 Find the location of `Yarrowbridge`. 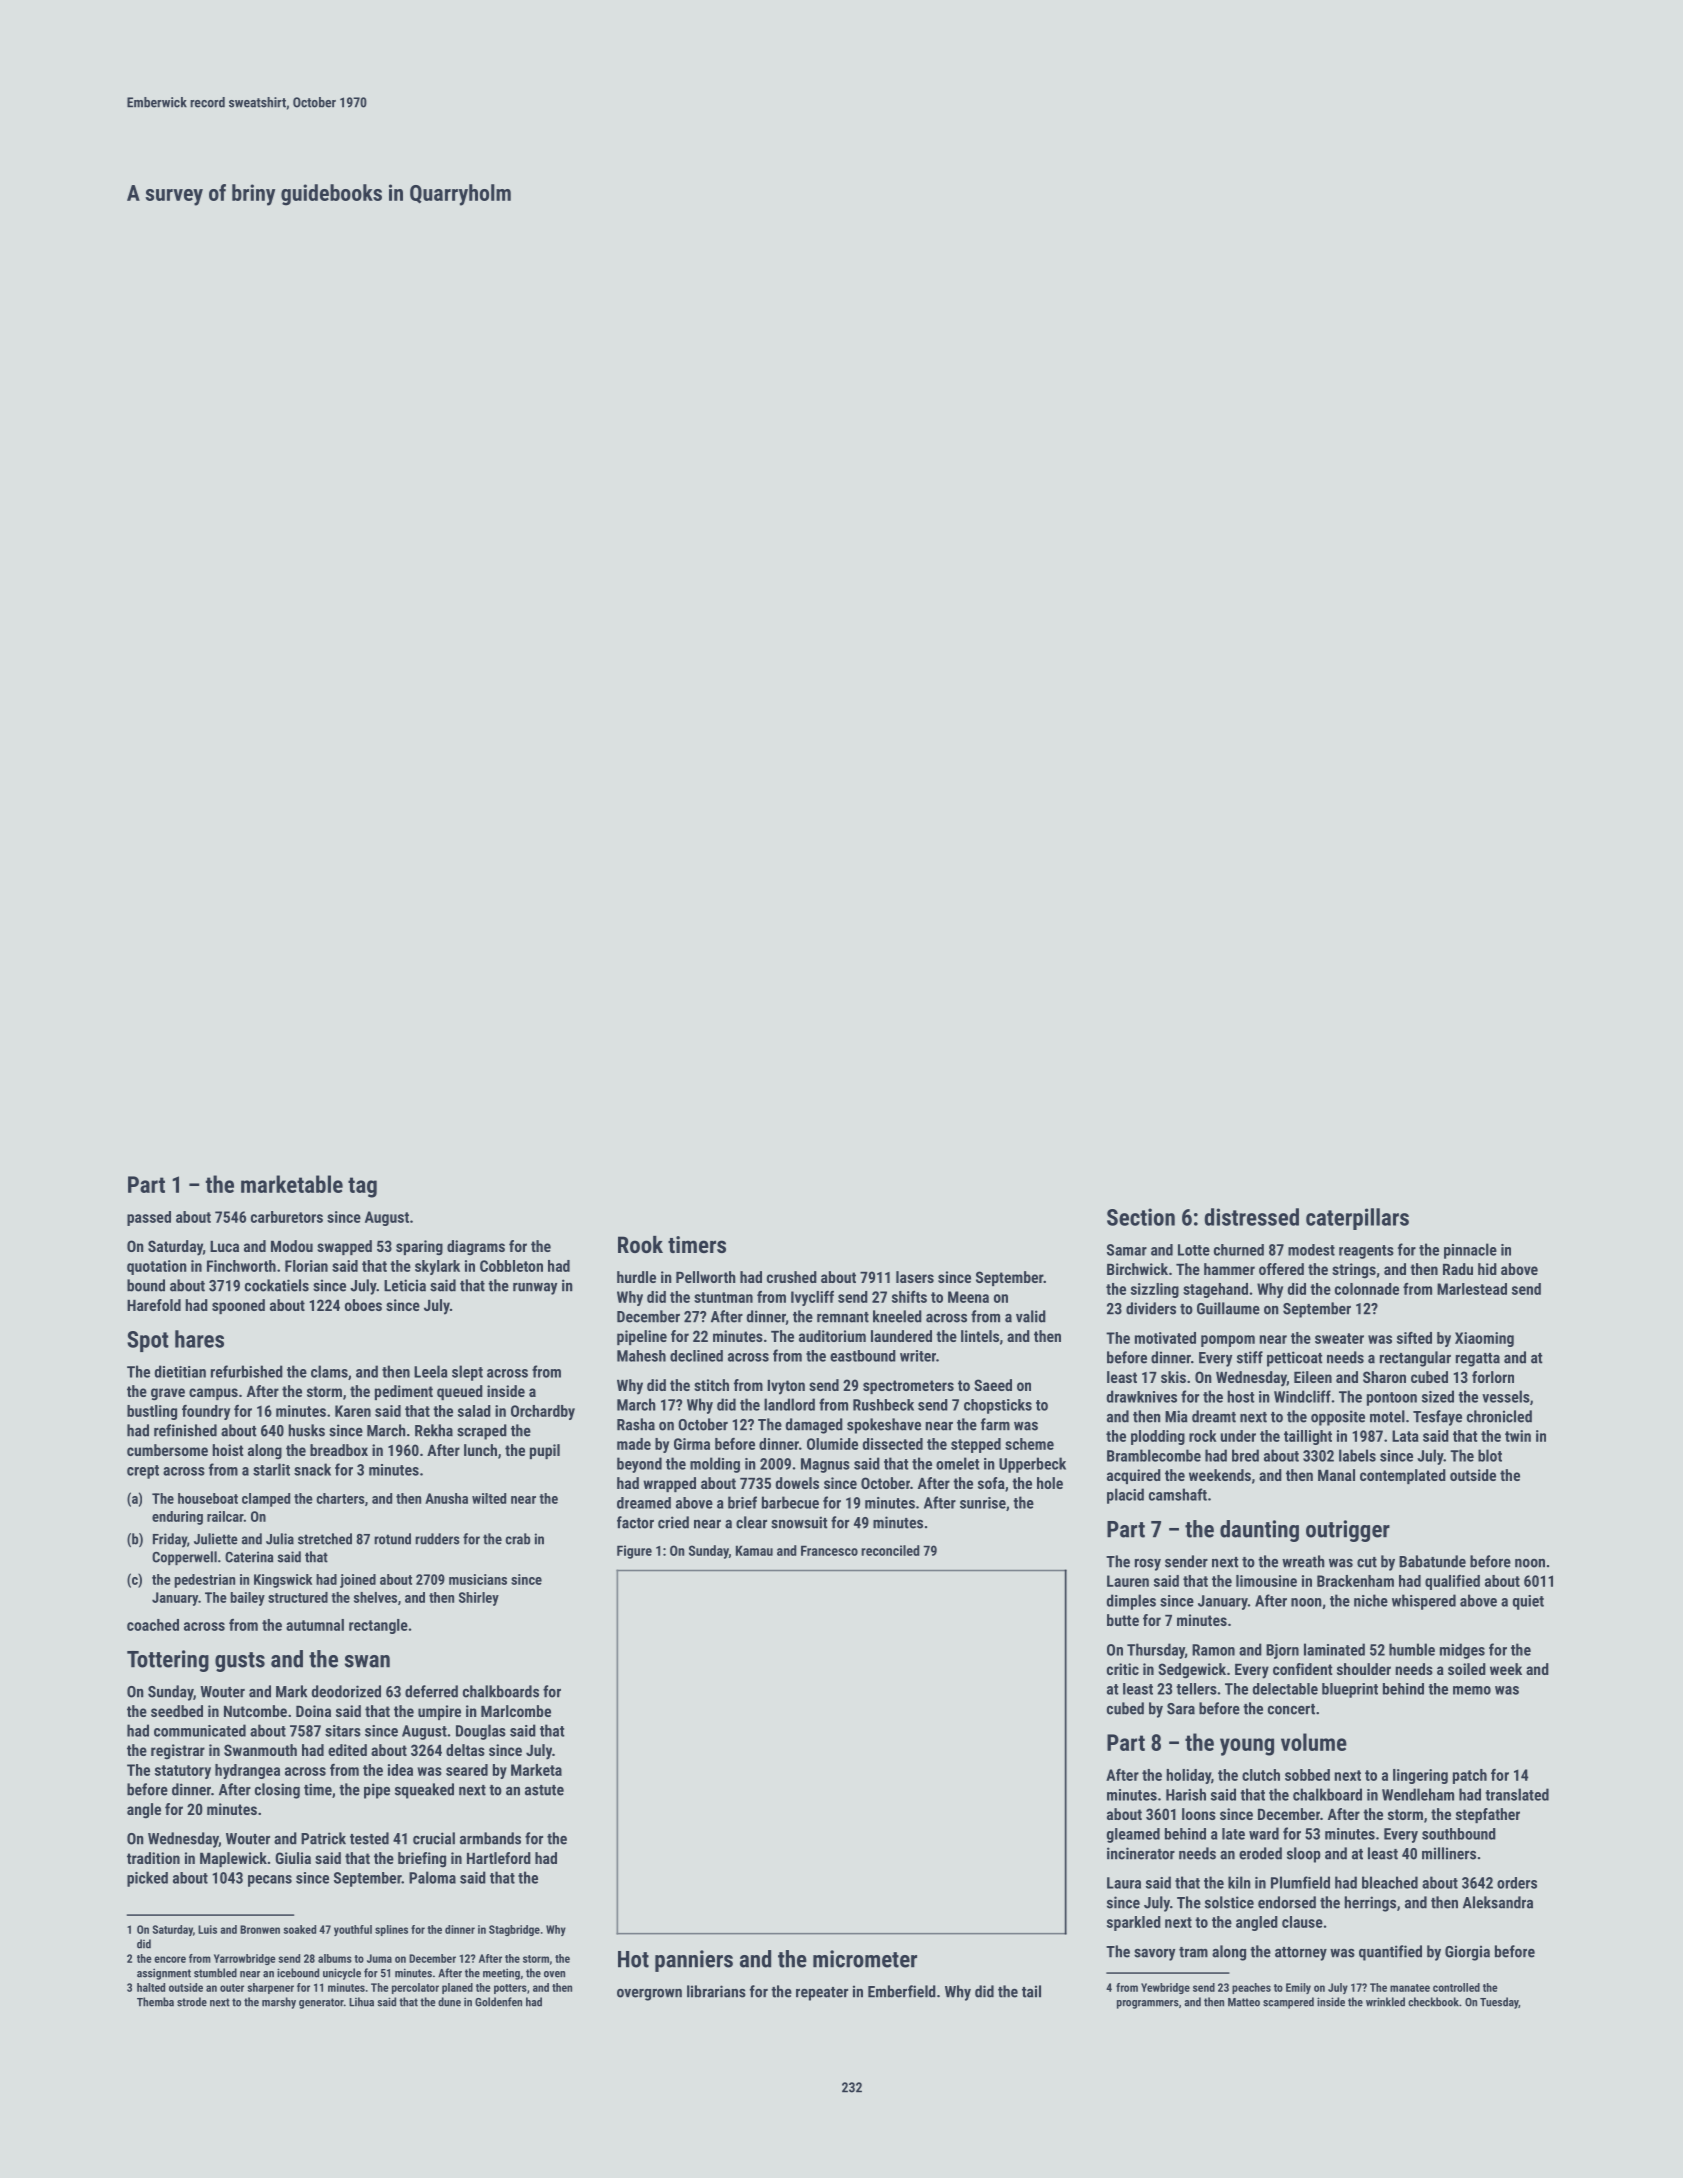

Yarrowbridge is located at coordinates (245, 1959).
